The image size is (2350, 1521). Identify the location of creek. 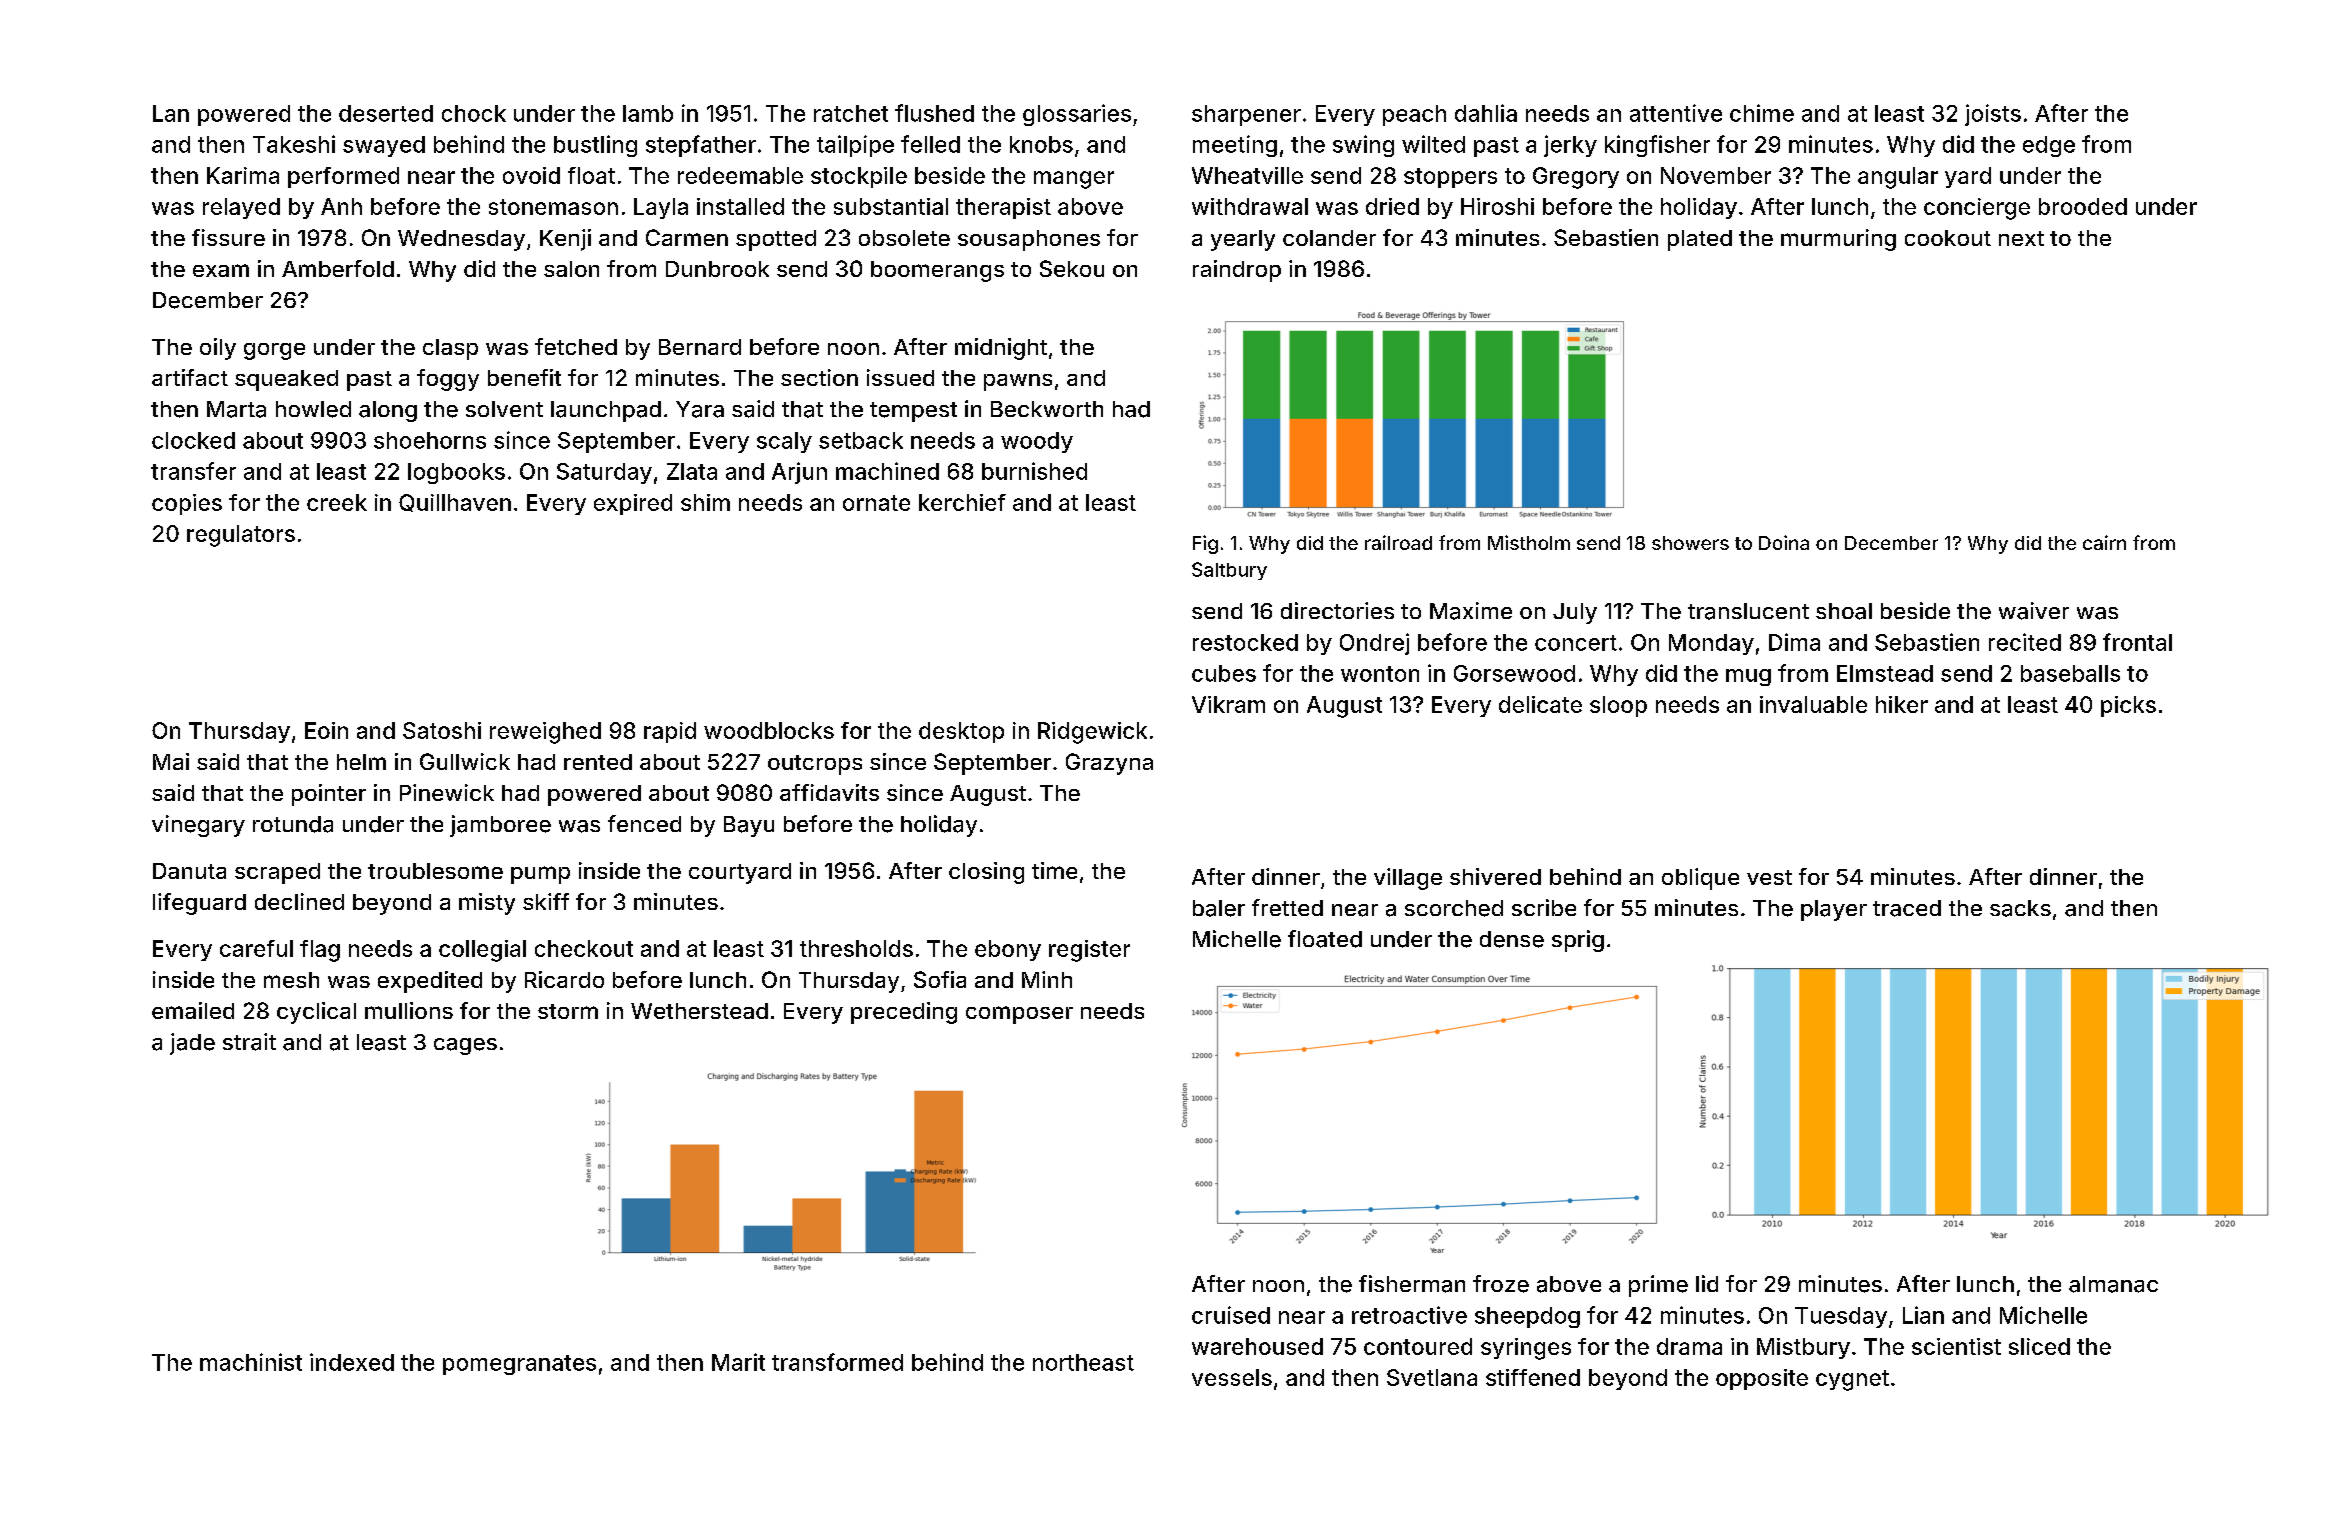
(337, 502).
